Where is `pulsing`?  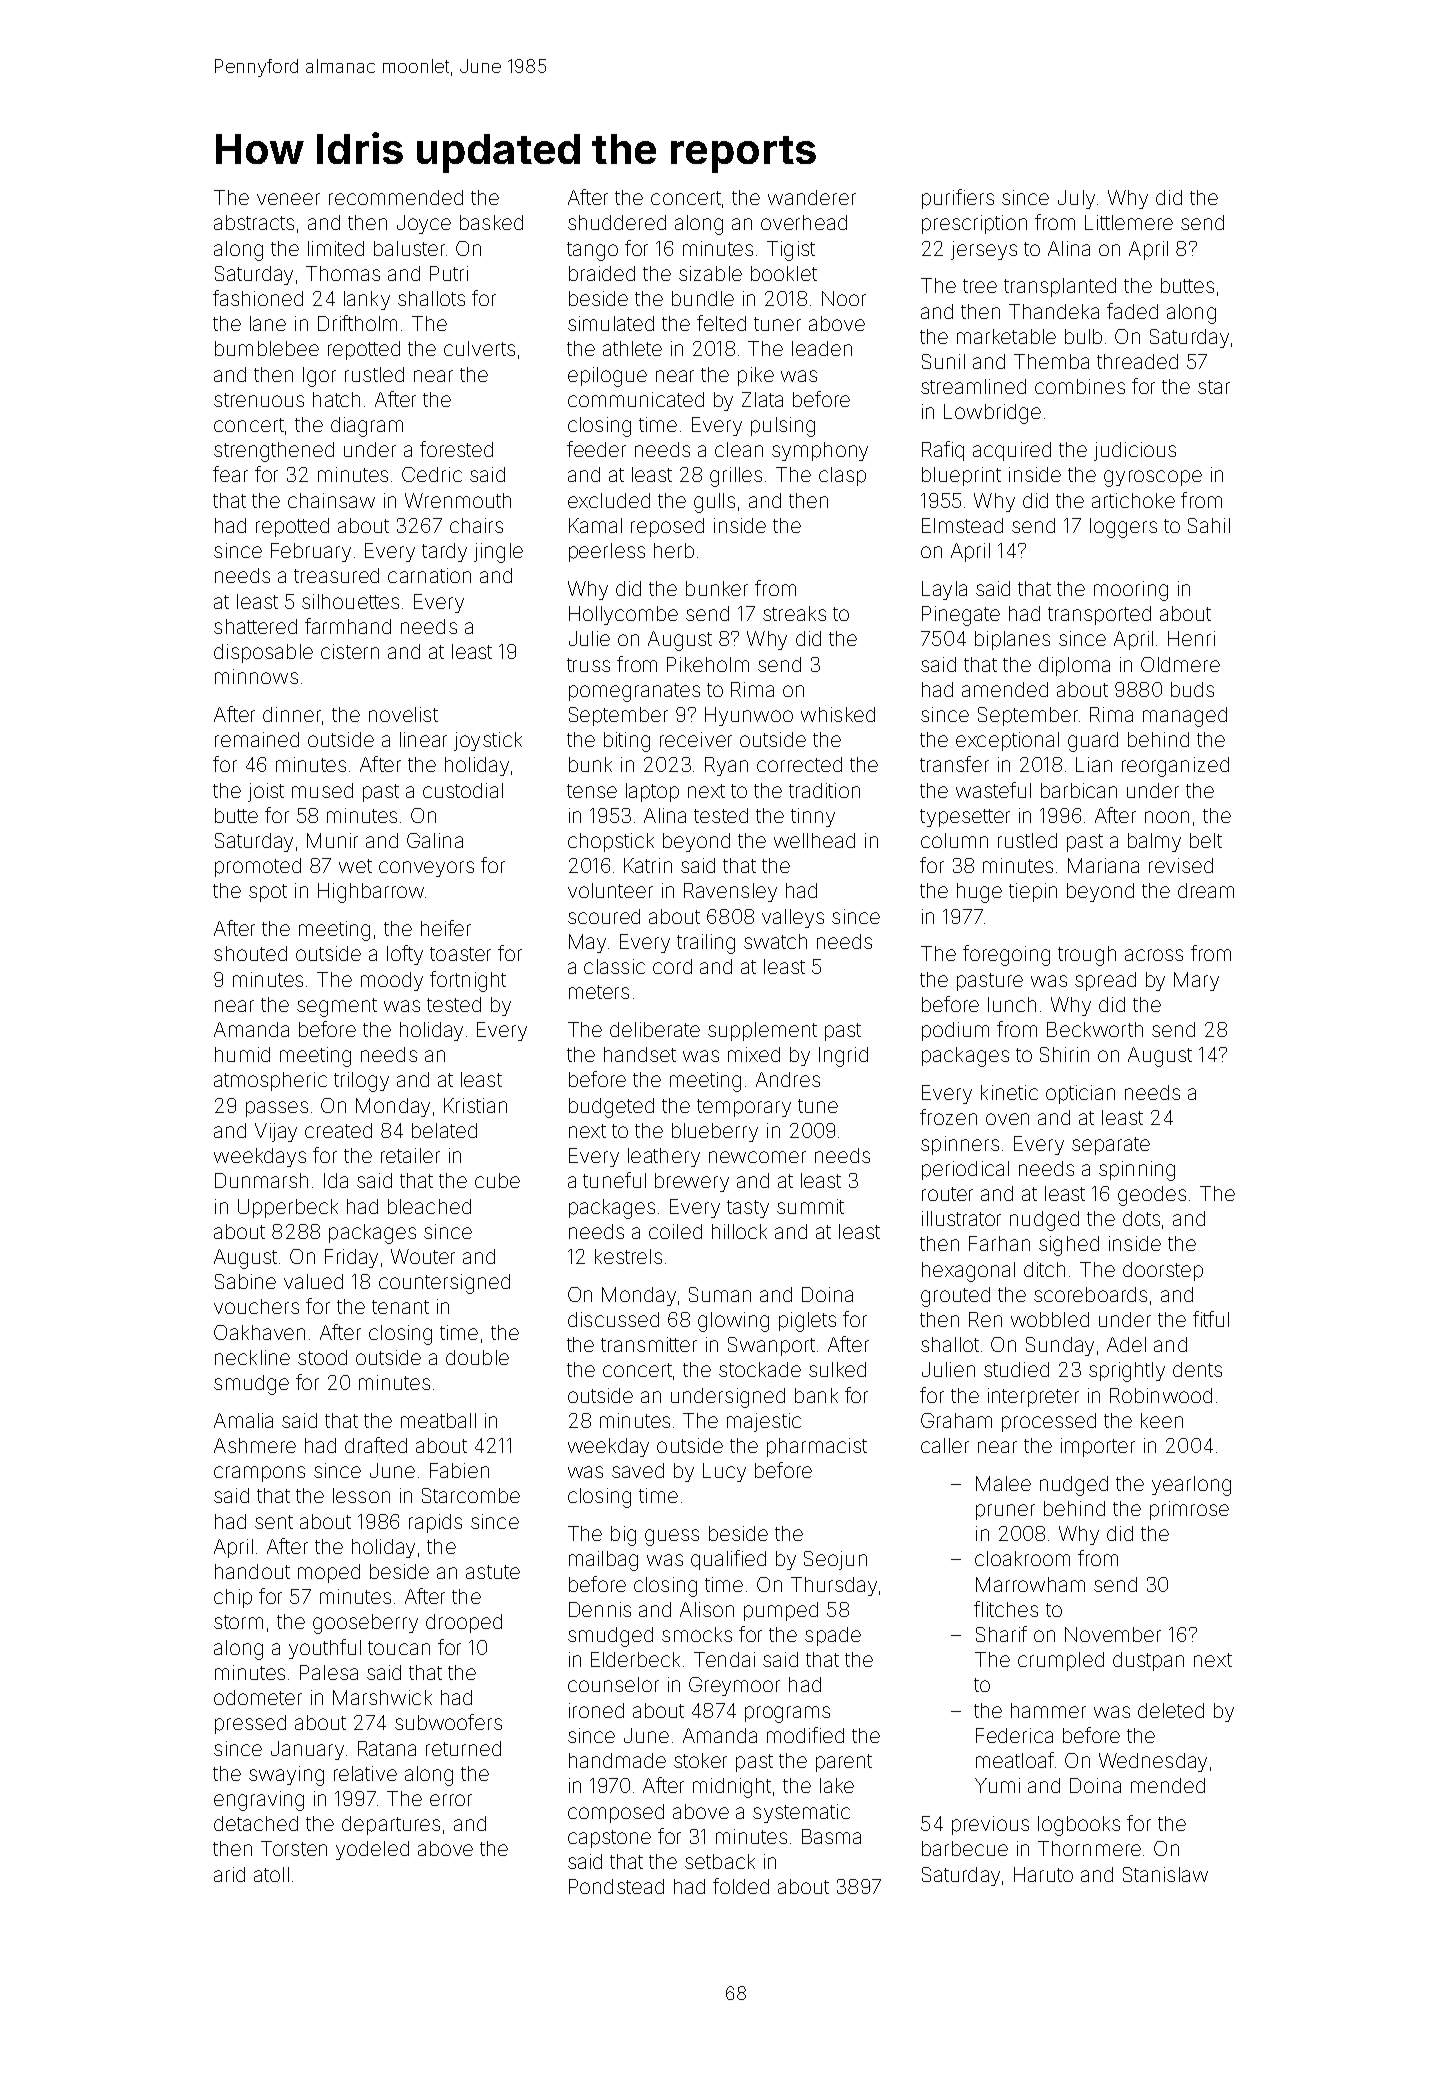
pulsing is located at coordinates (783, 427).
